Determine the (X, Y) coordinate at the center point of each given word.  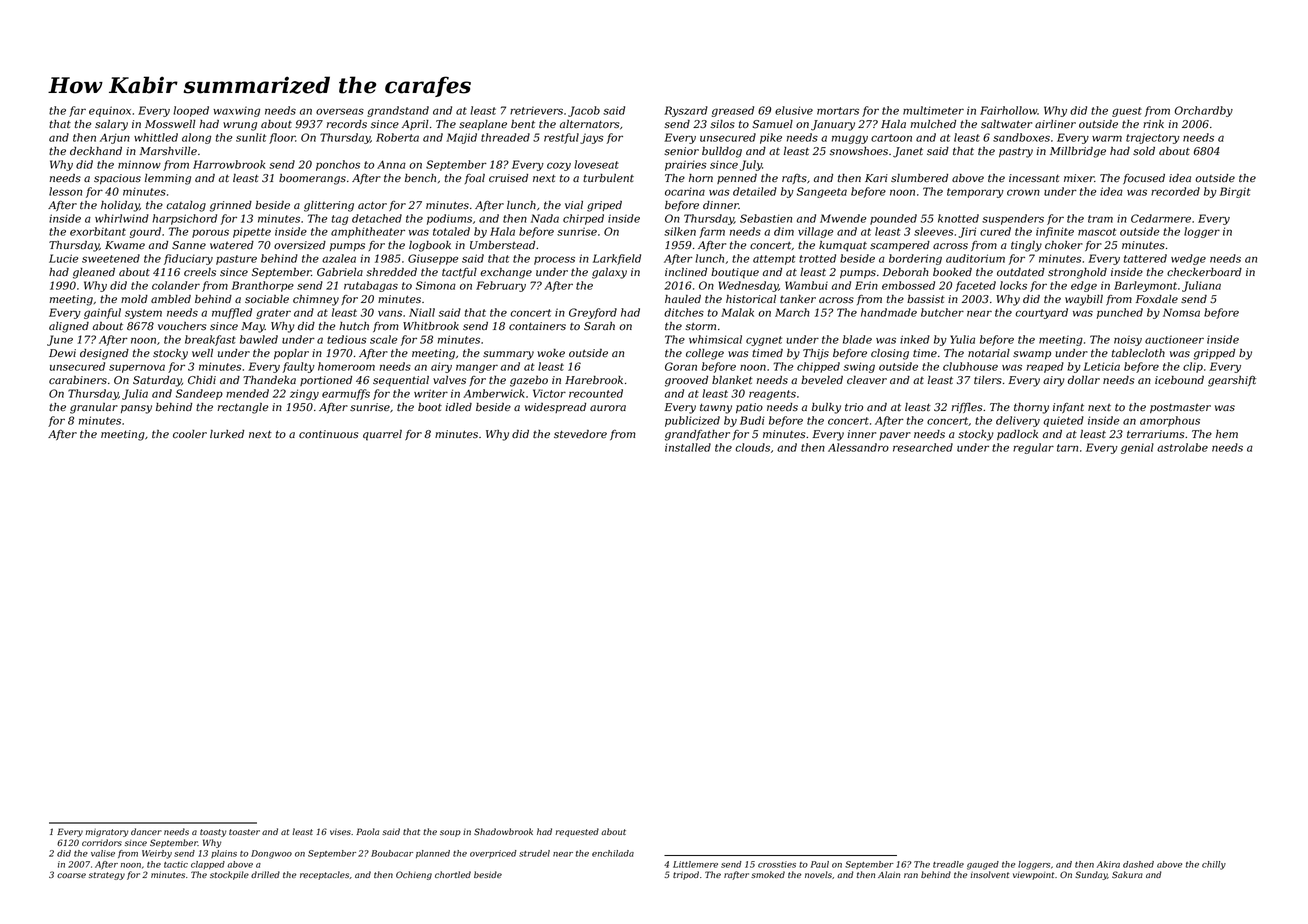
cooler (190, 434)
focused (1144, 179)
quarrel (382, 435)
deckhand (96, 151)
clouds (752, 447)
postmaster (1180, 408)
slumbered (919, 178)
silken (680, 231)
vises (340, 832)
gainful (102, 313)
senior (681, 151)
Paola (367, 831)
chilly (1214, 865)
